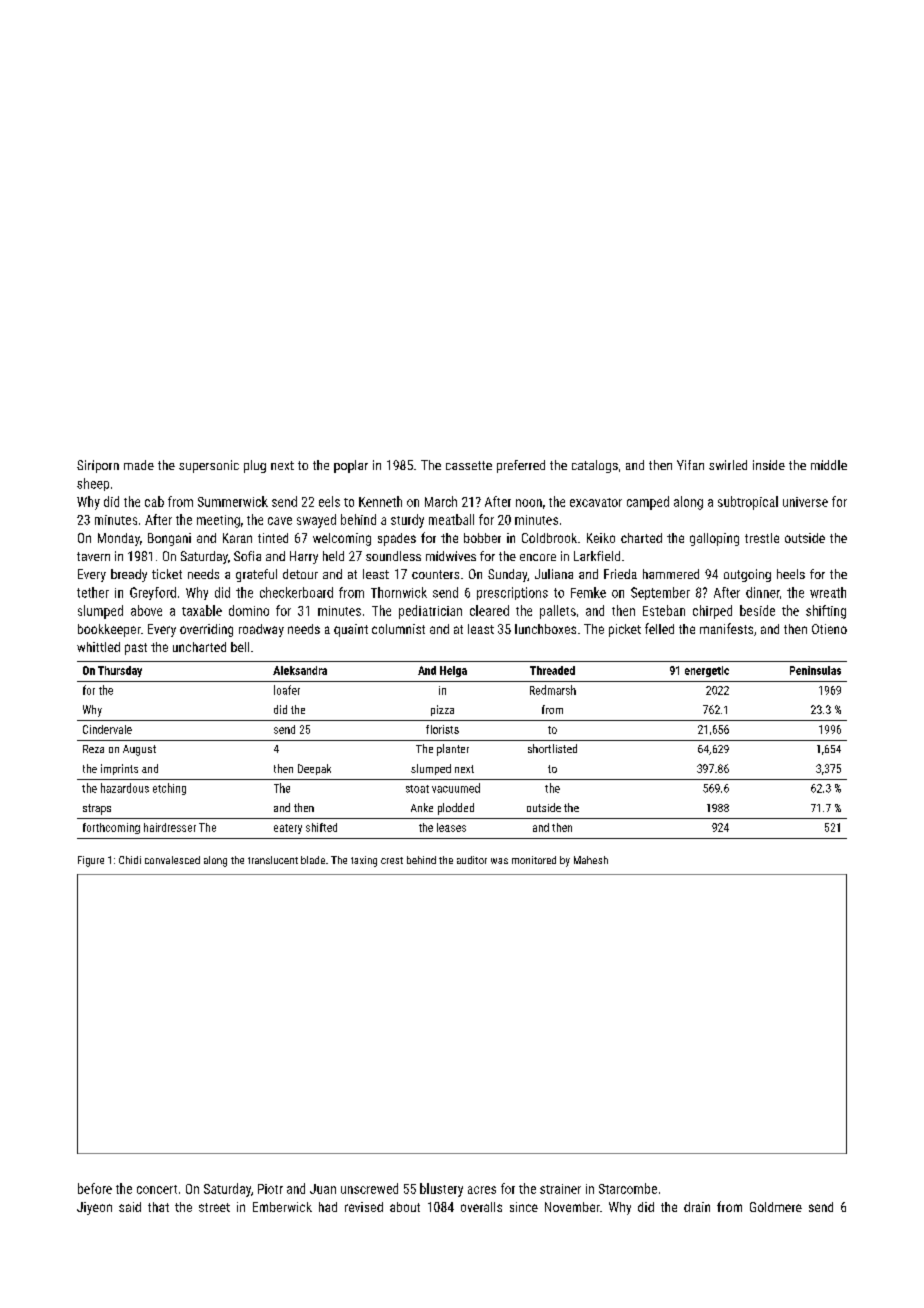  Describe the element at coordinates (595, 466) in the screenshot. I see `catalogs` at that location.
